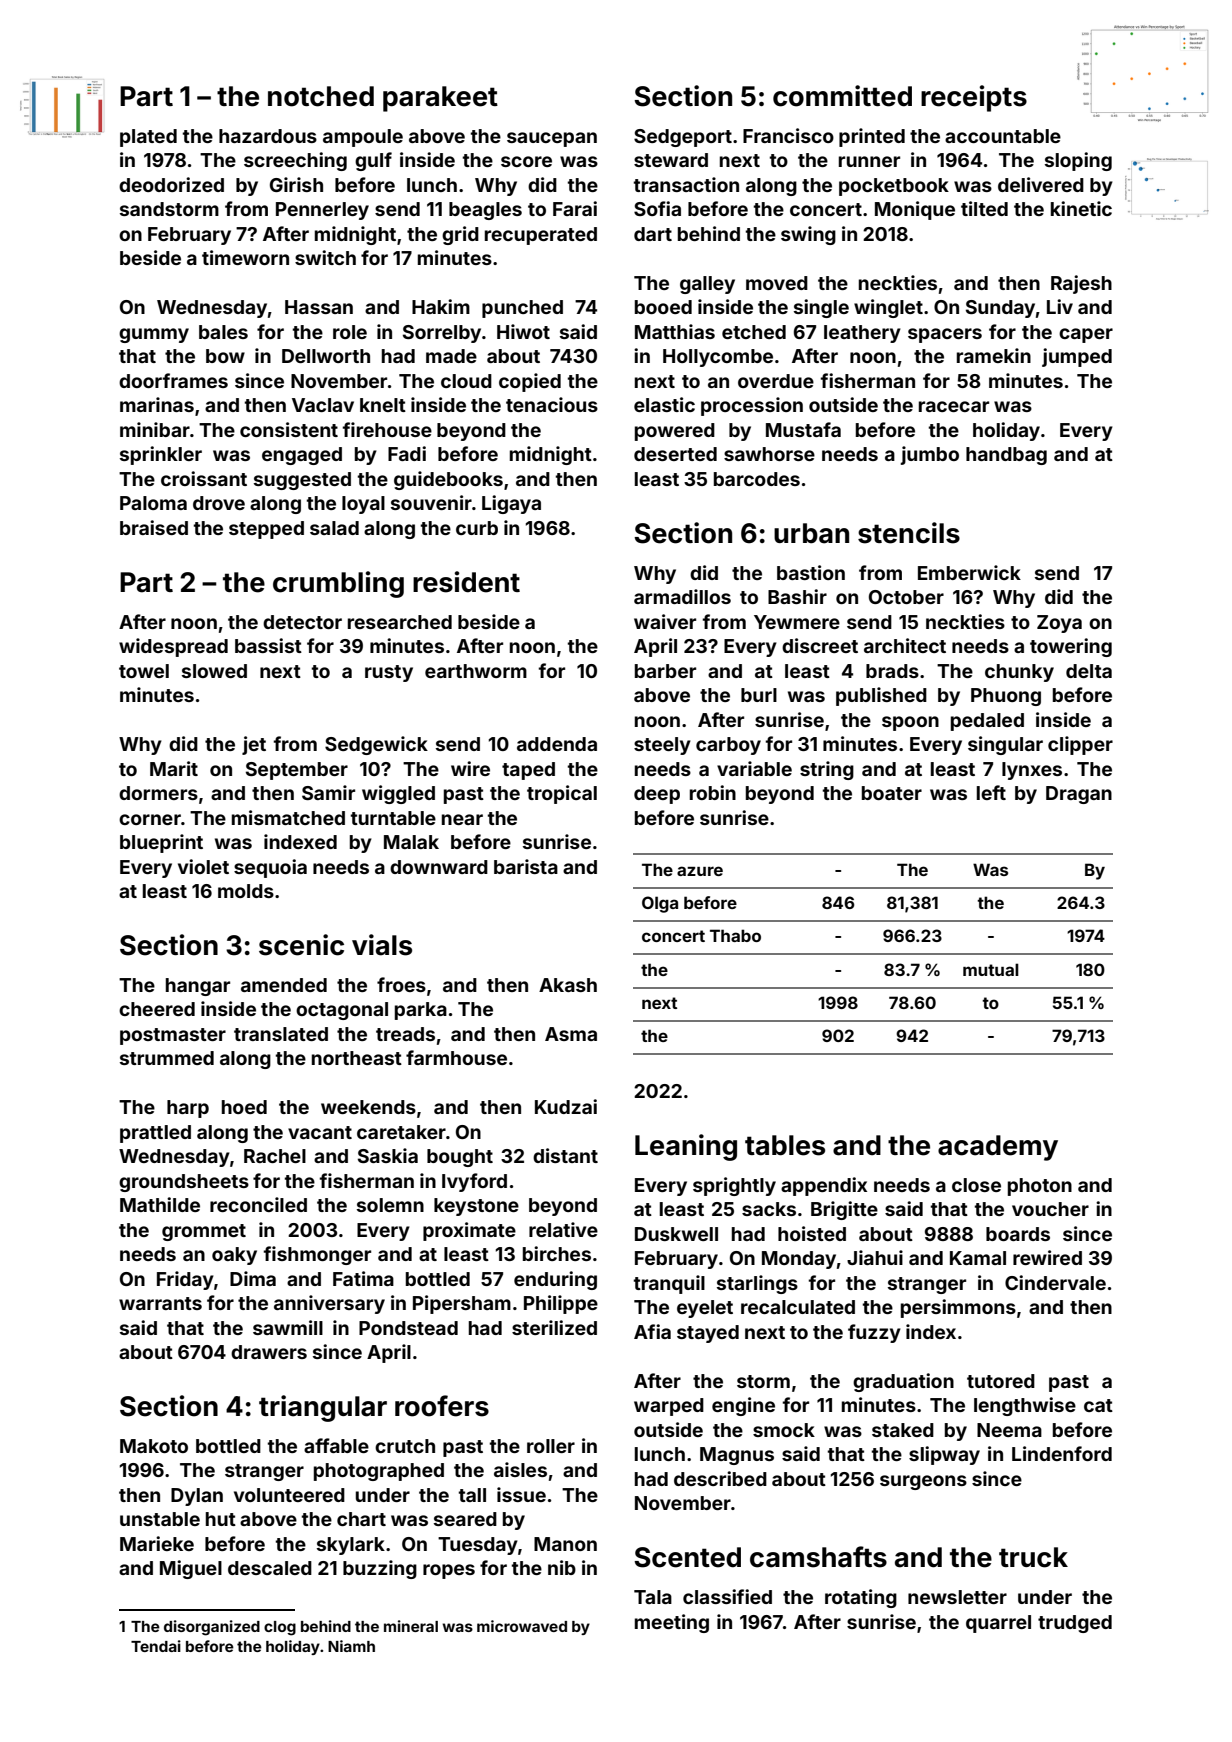 The height and width of the image is (1742, 1232). Describe the element at coordinates (280, 1628) in the image. I see `clog` at that location.
